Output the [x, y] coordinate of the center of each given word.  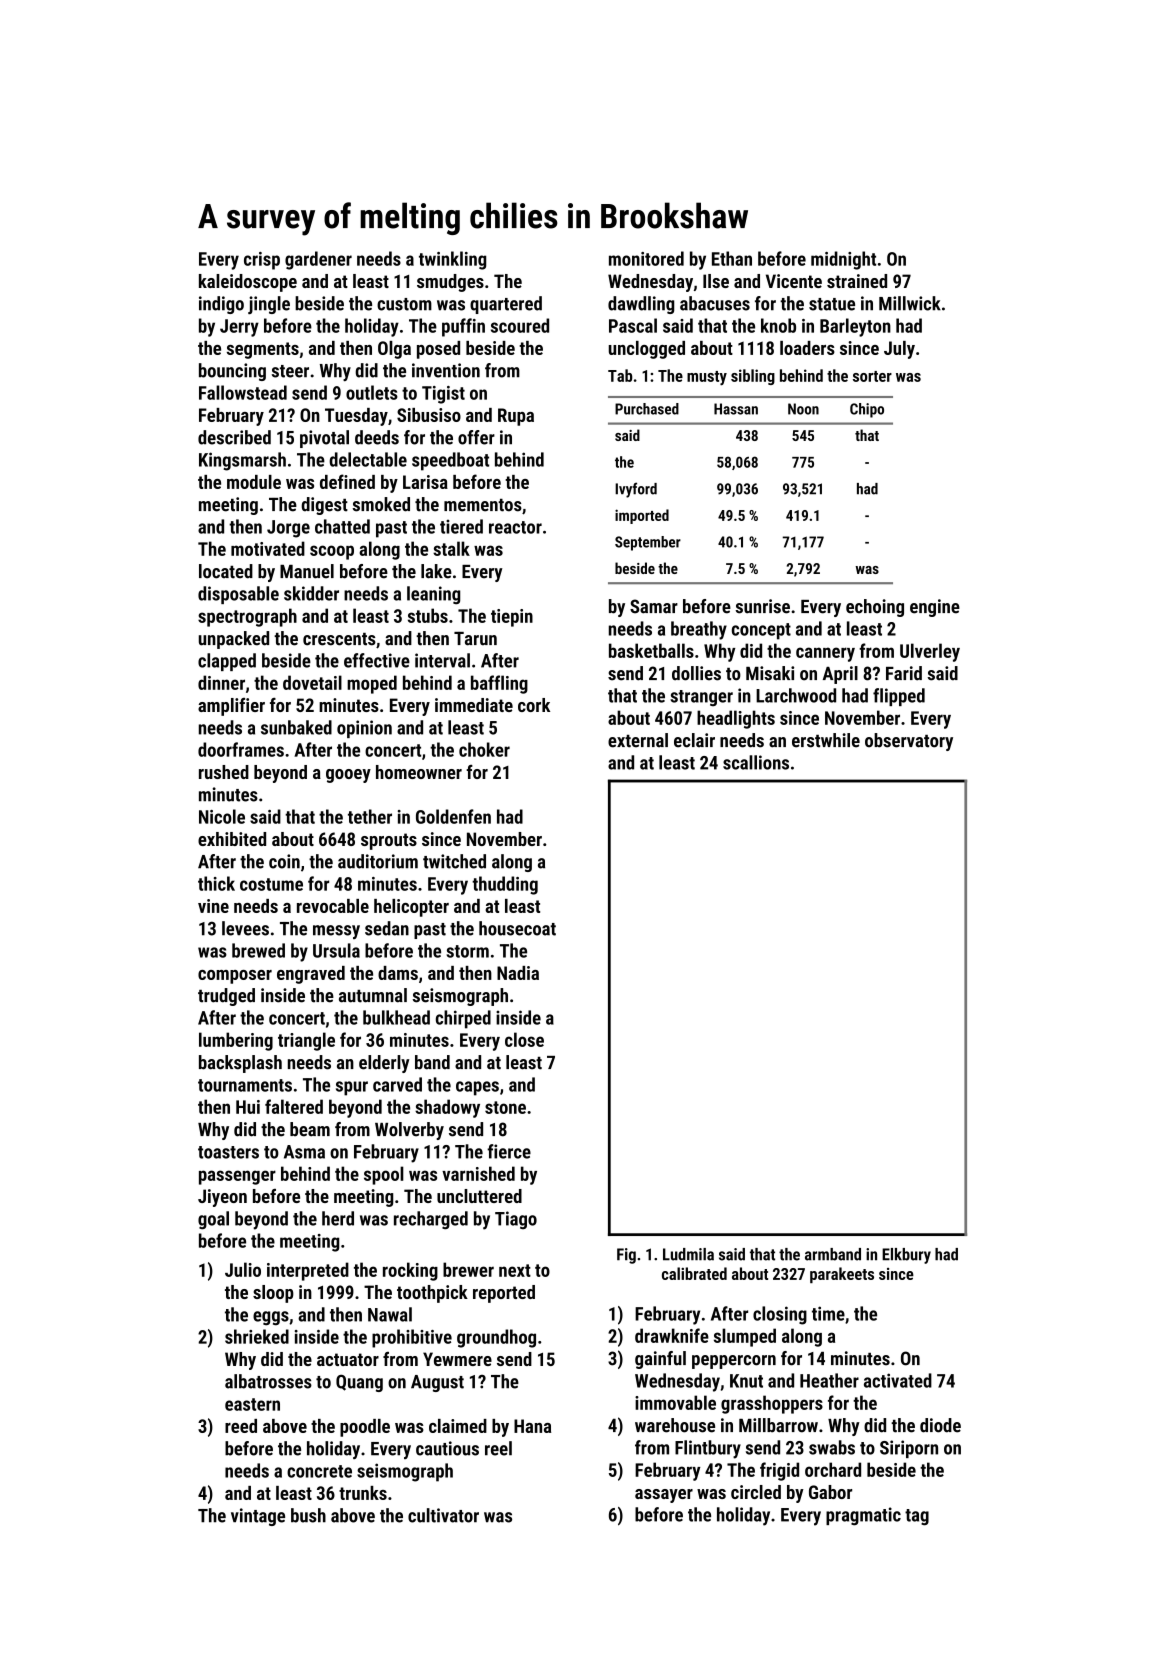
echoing [875, 608]
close [524, 1039]
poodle [365, 1428]
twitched [454, 861]
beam [310, 1129]
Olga [394, 350]
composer [235, 977]
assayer [664, 1496]
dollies [696, 673]
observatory [909, 742]
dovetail [312, 682]
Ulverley [930, 652]
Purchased [647, 409]
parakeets [842, 1275]
